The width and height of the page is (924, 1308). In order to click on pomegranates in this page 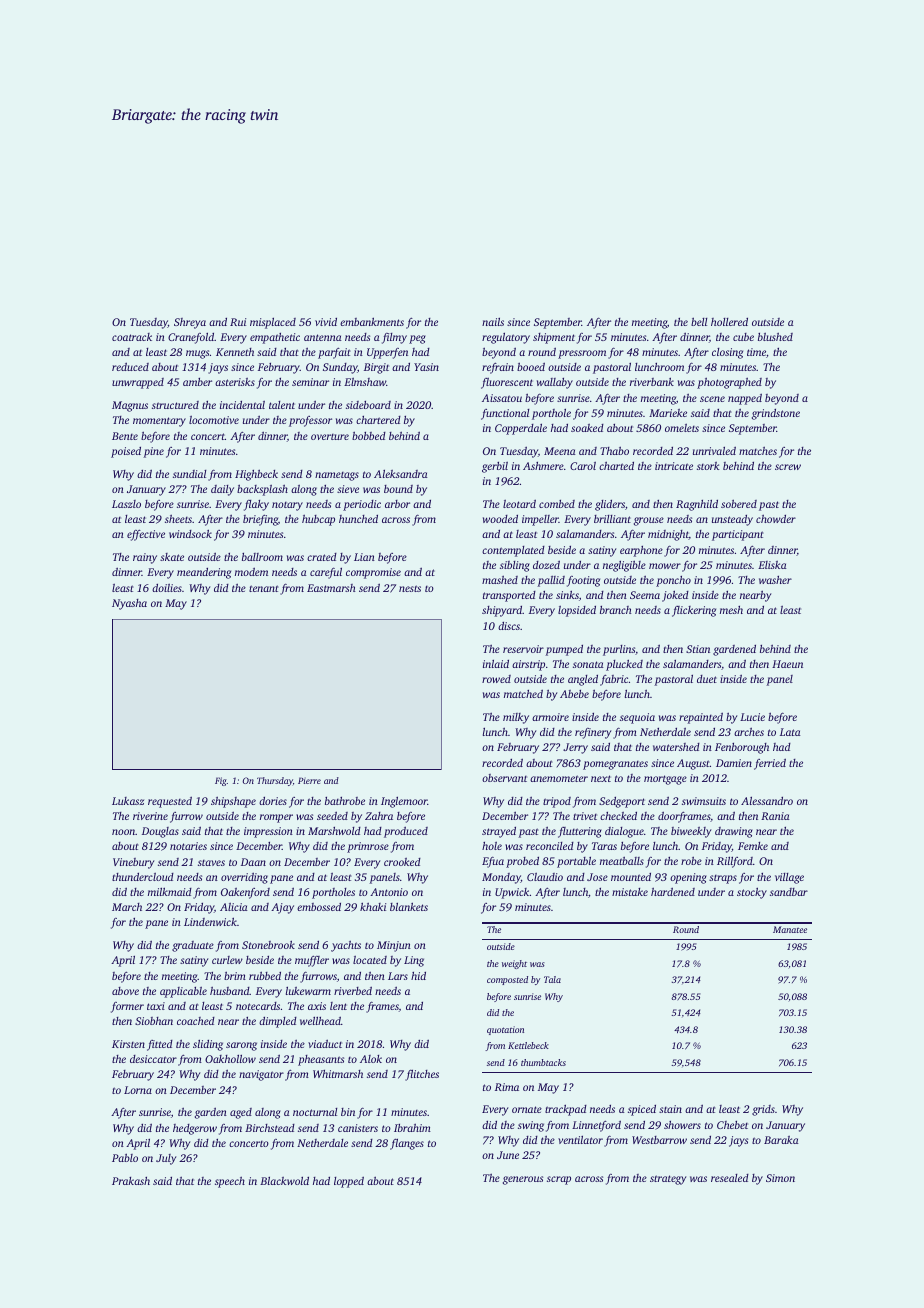, I will do `click(615, 765)`.
